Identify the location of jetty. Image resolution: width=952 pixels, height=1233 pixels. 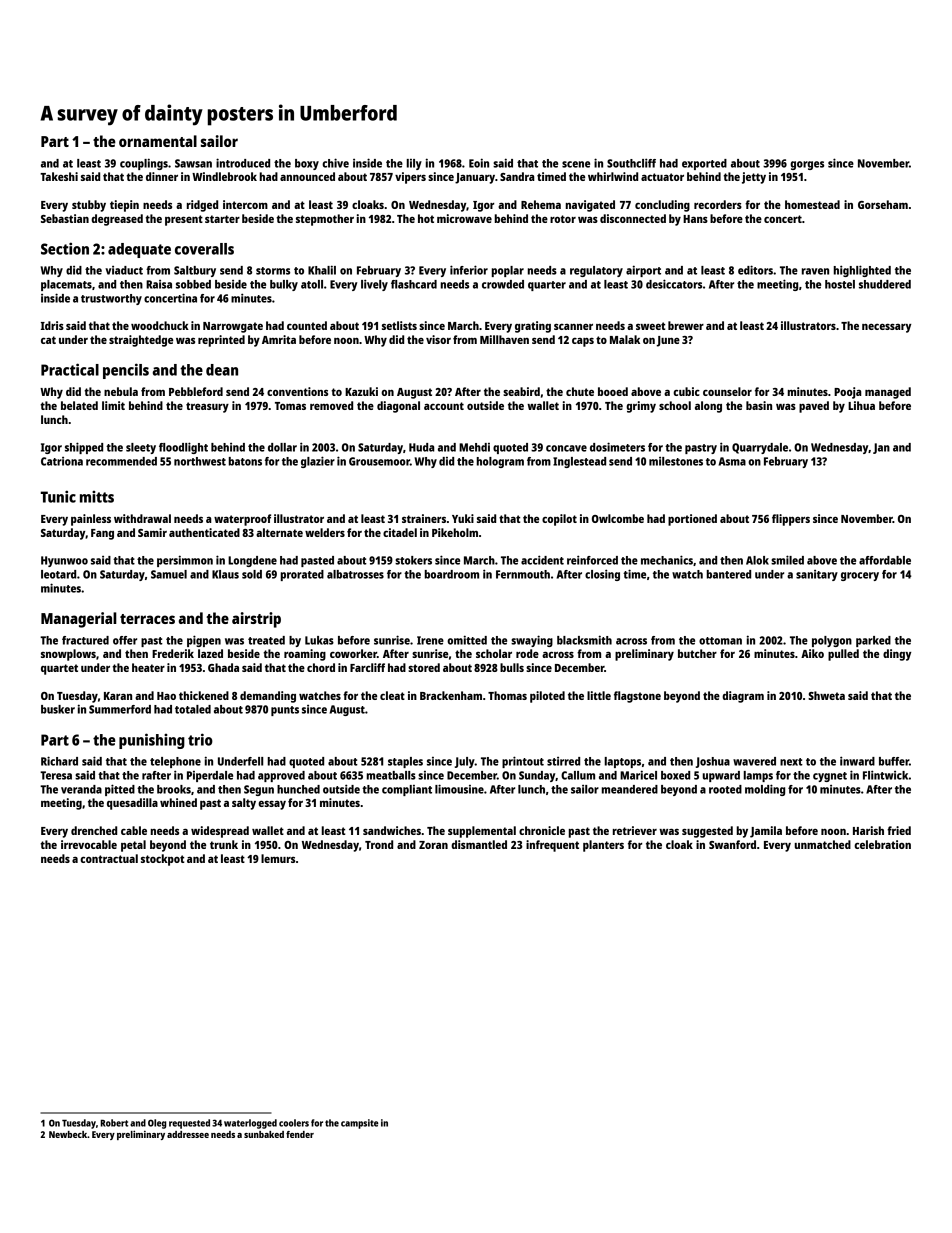
(754, 178).
